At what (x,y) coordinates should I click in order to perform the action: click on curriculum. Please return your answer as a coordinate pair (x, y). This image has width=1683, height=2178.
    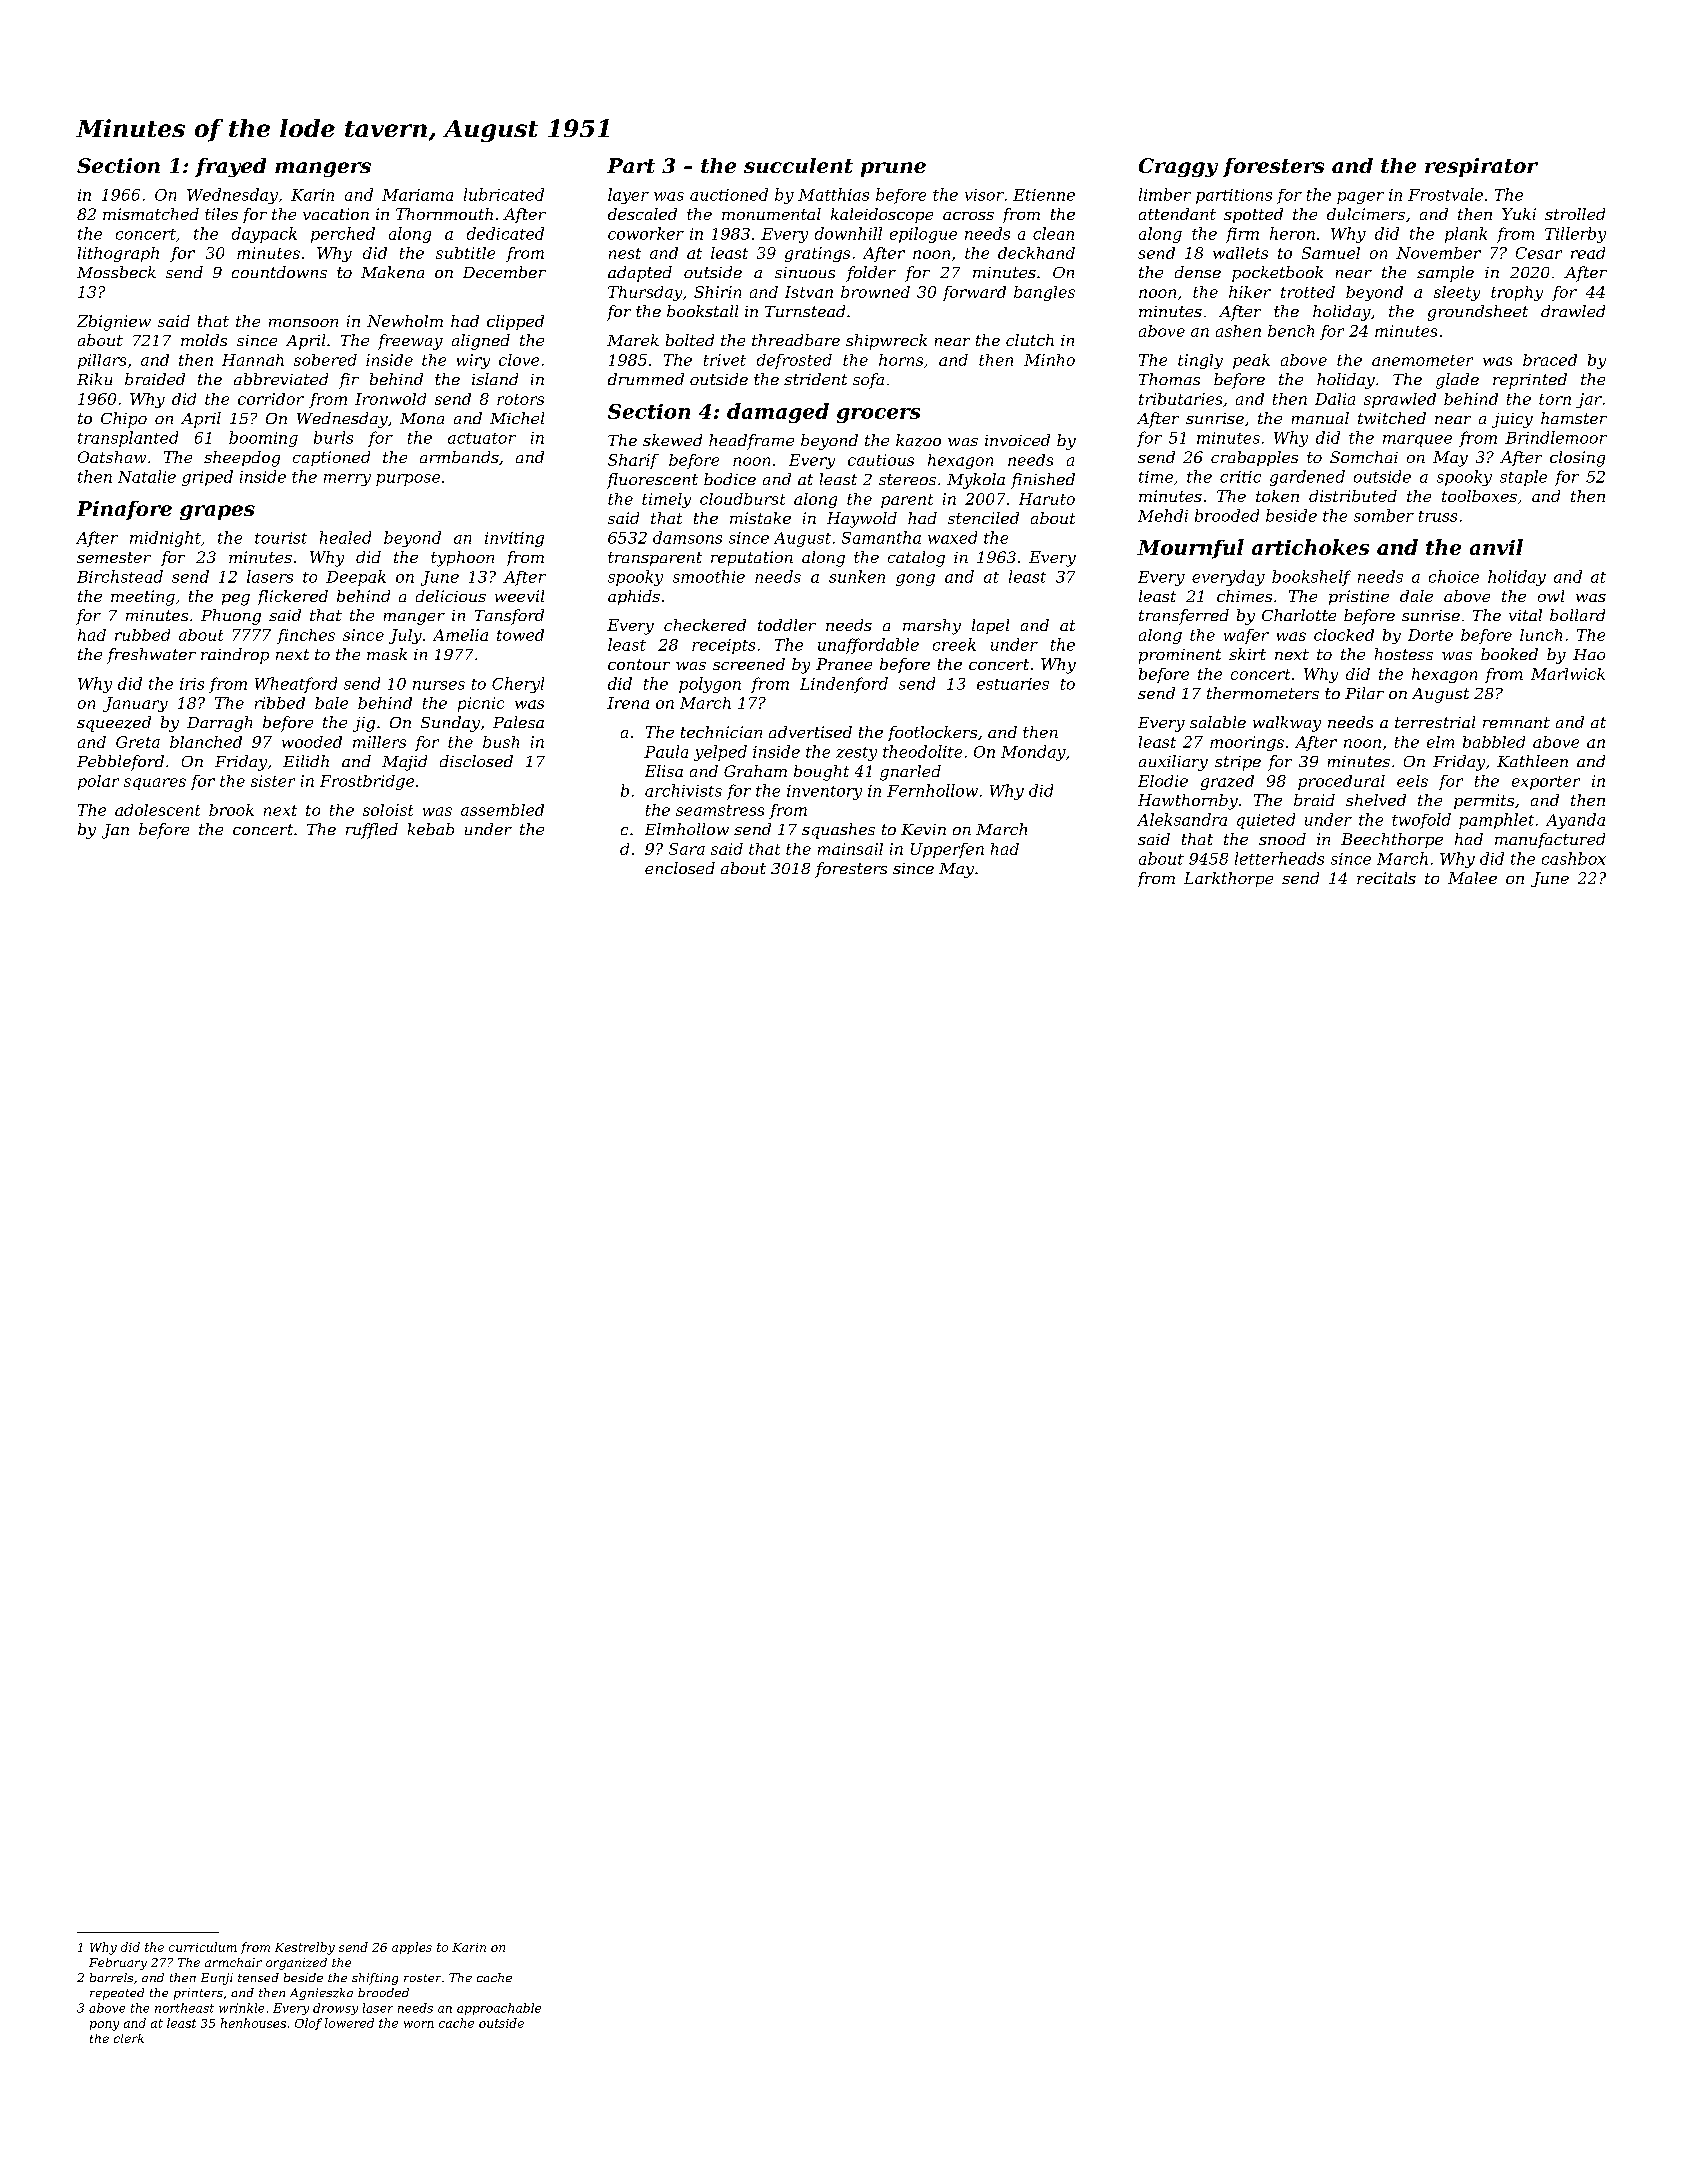
    Looking at the image, I should click on (203, 1947).
